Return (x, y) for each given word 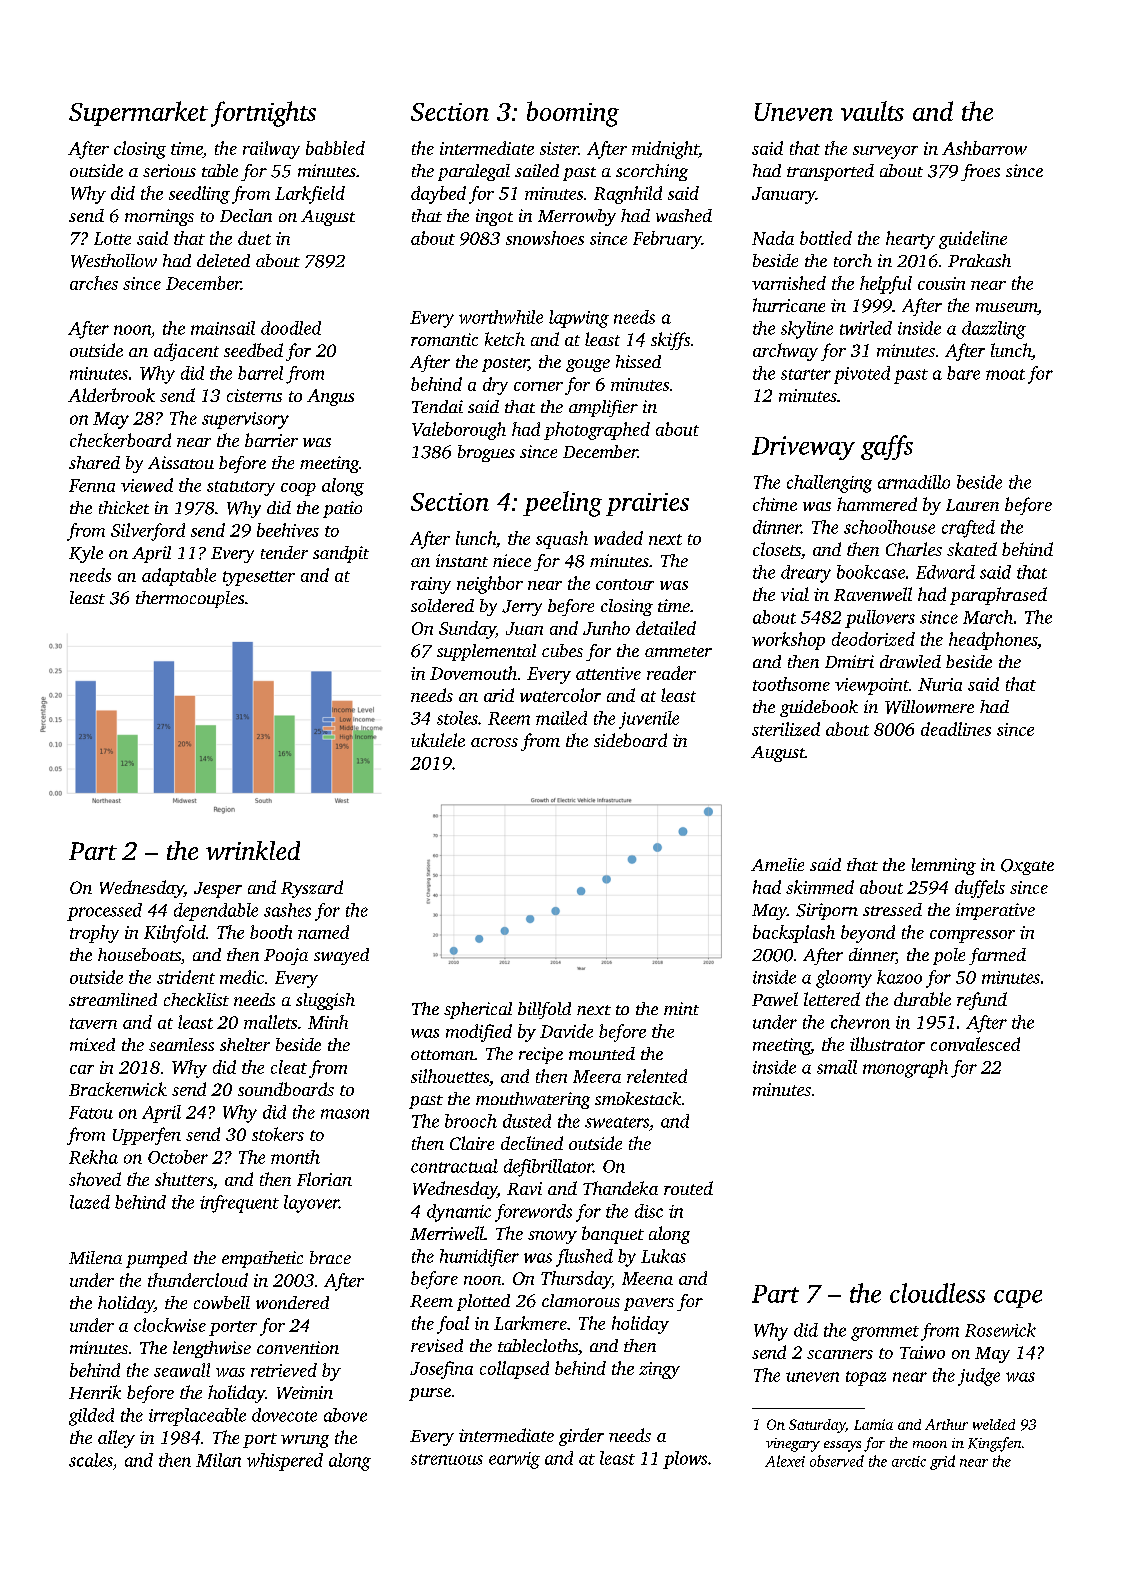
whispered (285, 1462)
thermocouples (190, 599)
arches (94, 283)
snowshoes (545, 238)
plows (685, 1460)
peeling (562, 504)
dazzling (994, 330)
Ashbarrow (984, 148)
